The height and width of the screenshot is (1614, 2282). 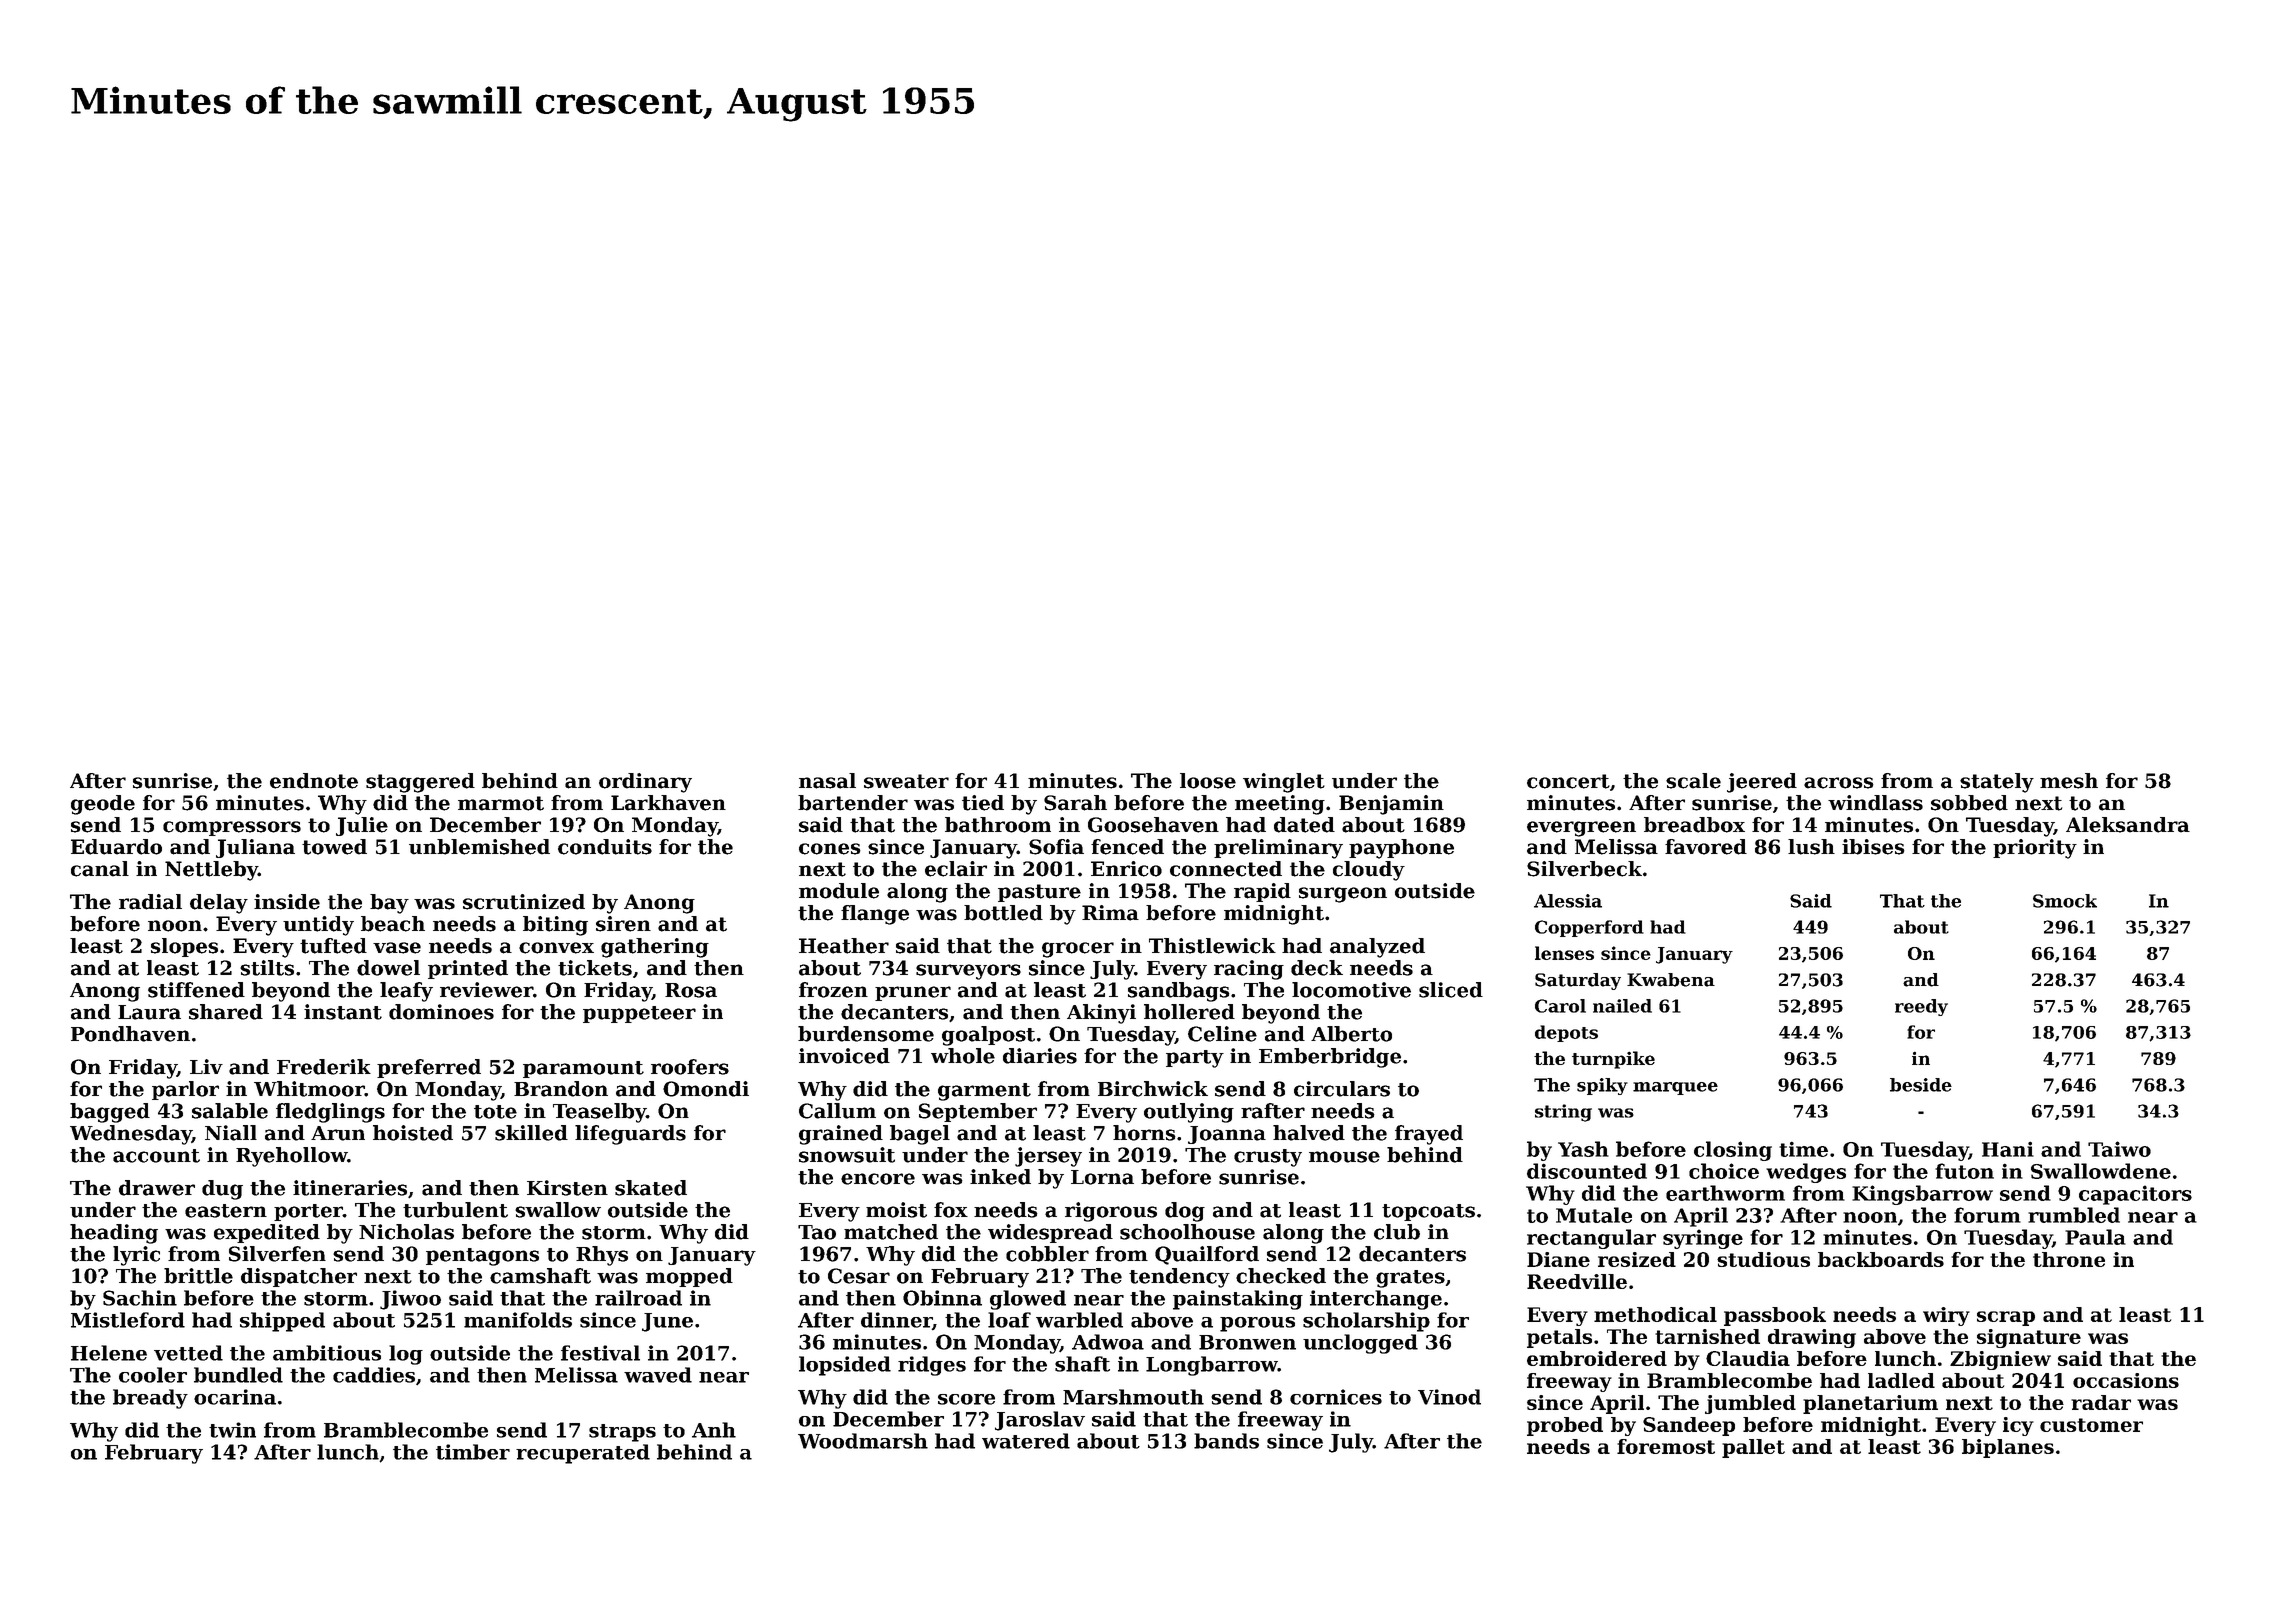 I want to click on watered, so click(x=1026, y=1441).
